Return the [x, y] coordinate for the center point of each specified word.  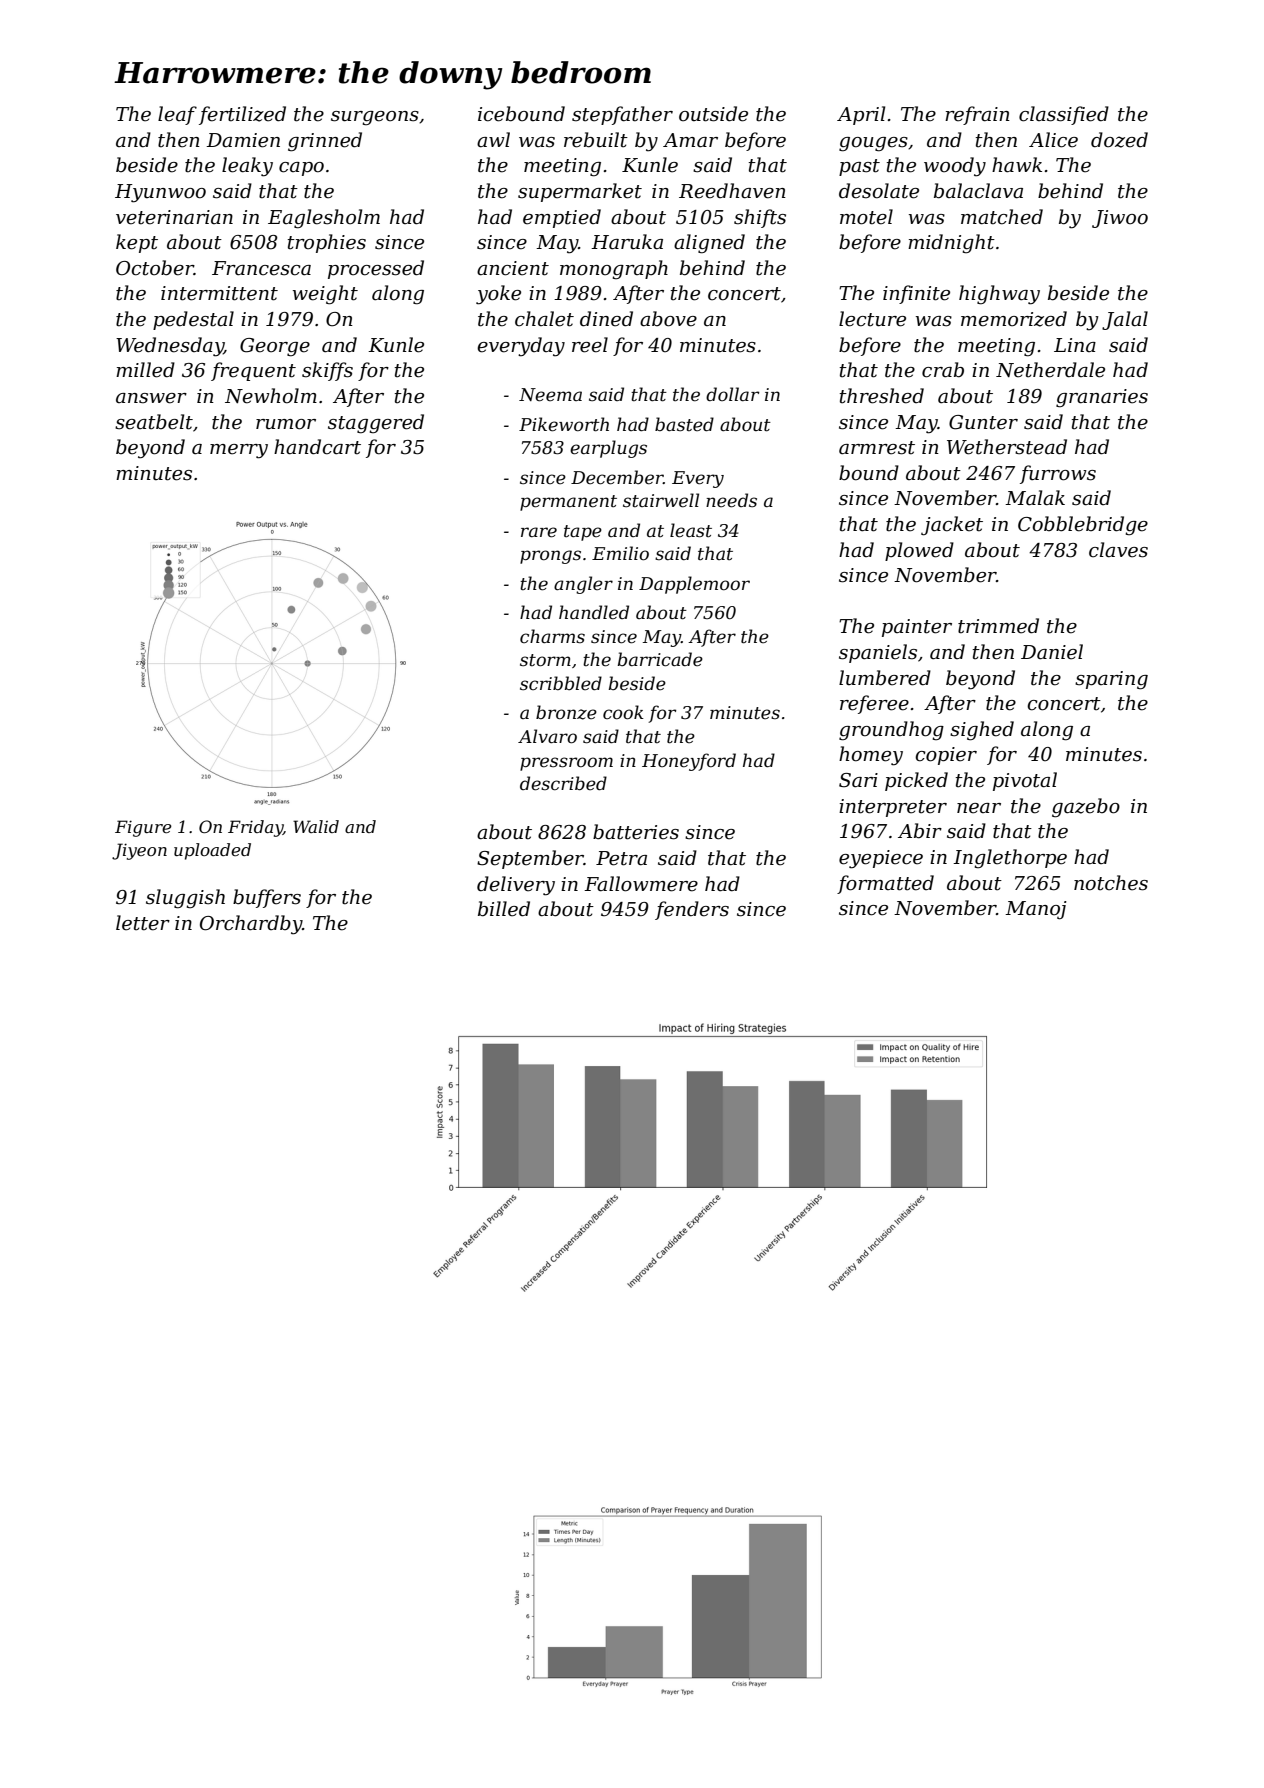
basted [684, 424]
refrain [977, 115]
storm [545, 660]
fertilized [242, 115]
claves [1118, 550]
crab [943, 370]
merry [239, 451]
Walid [316, 826]
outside [713, 114]
